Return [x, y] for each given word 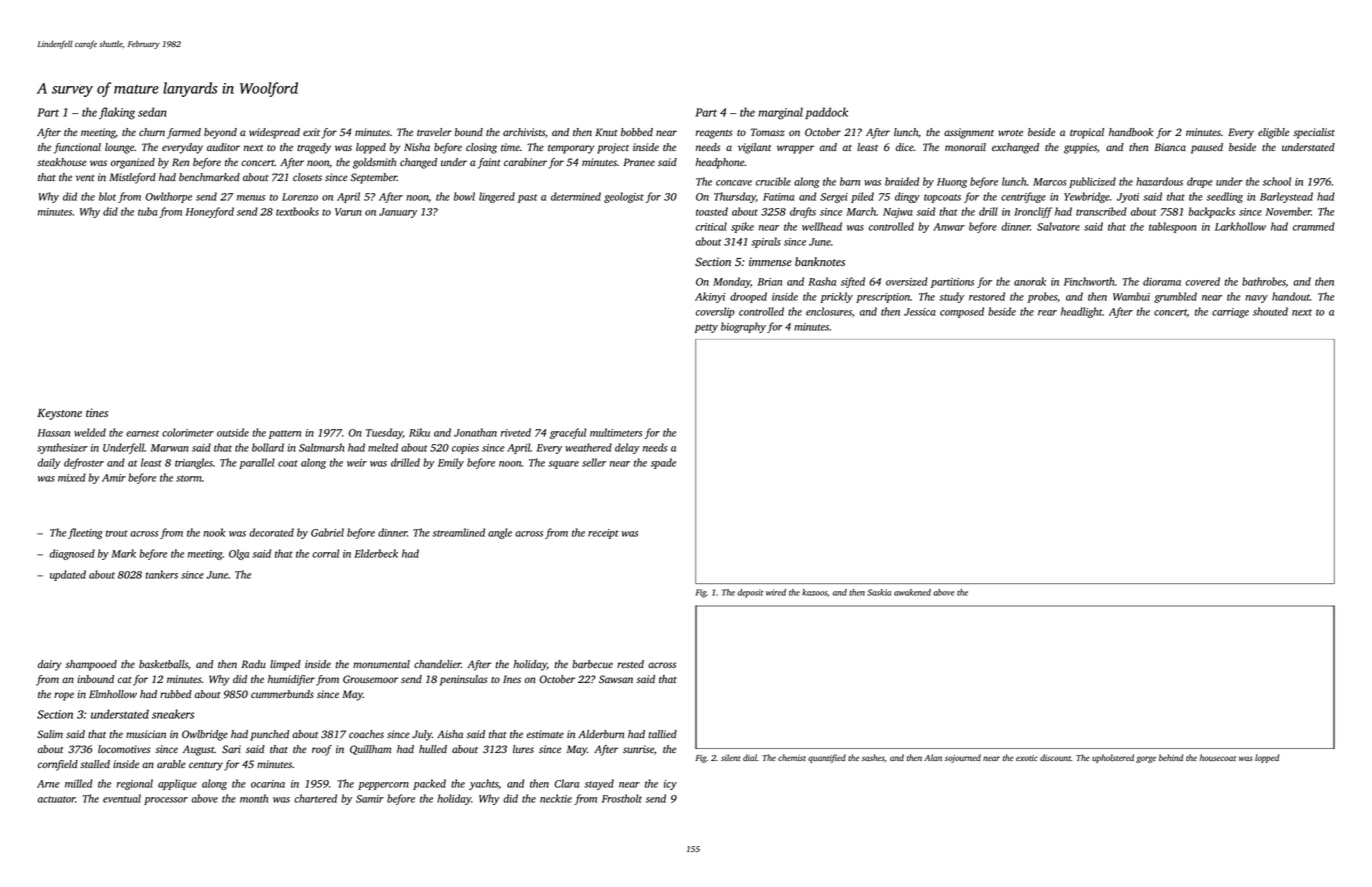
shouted [1270, 311]
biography [743, 327]
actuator [56, 799]
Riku [419, 432]
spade [663, 463]
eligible [1273, 133]
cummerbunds [282, 694]
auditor [223, 147]
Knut [606, 132]
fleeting [85, 533]
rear [1047, 313]
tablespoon [1173, 227]
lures [523, 749]
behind [1171, 757]
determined [576, 196]
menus [251, 198]
